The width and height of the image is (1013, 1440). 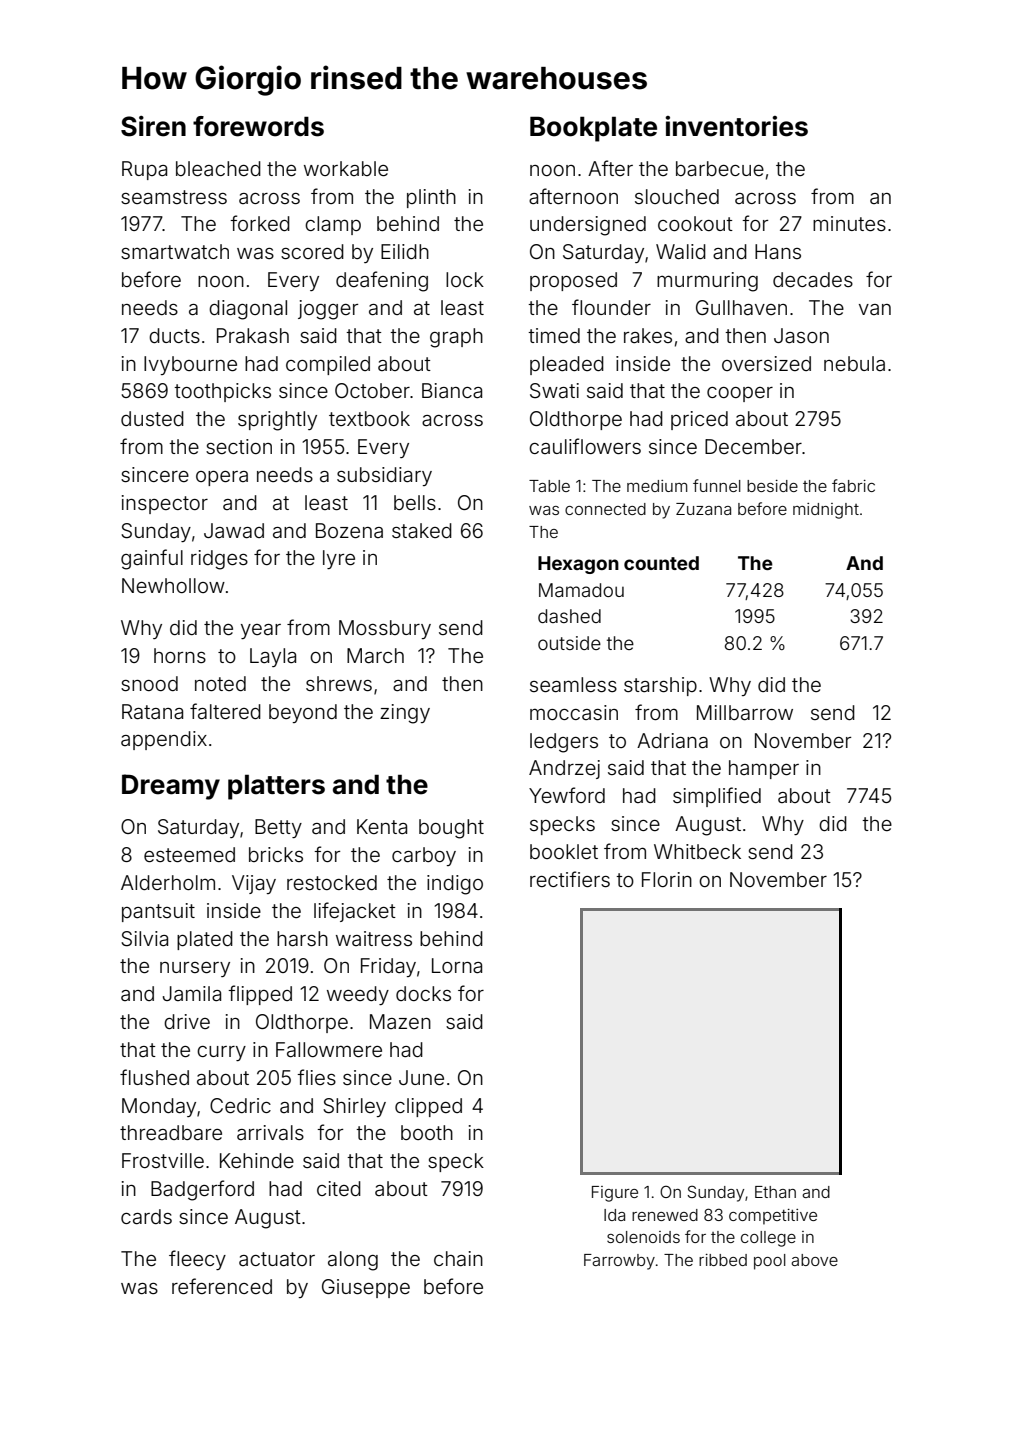 I want to click on cauliflowers, so click(x=585, y=446).
